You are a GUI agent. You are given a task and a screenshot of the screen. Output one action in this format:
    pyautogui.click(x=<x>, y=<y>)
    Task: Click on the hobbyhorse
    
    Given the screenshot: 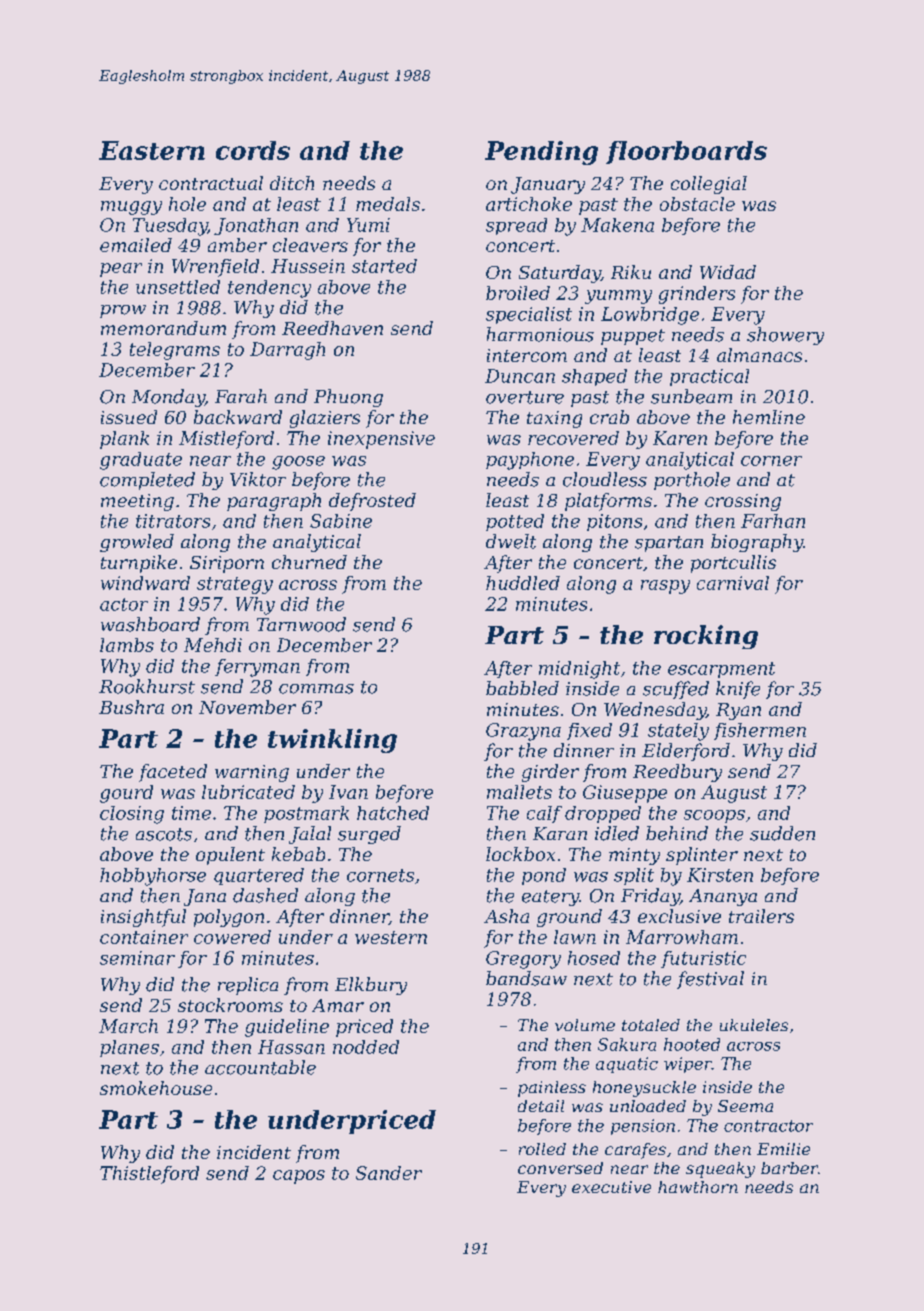 What is the action you would take?
    pyautogui.click(x=153, y=877)
